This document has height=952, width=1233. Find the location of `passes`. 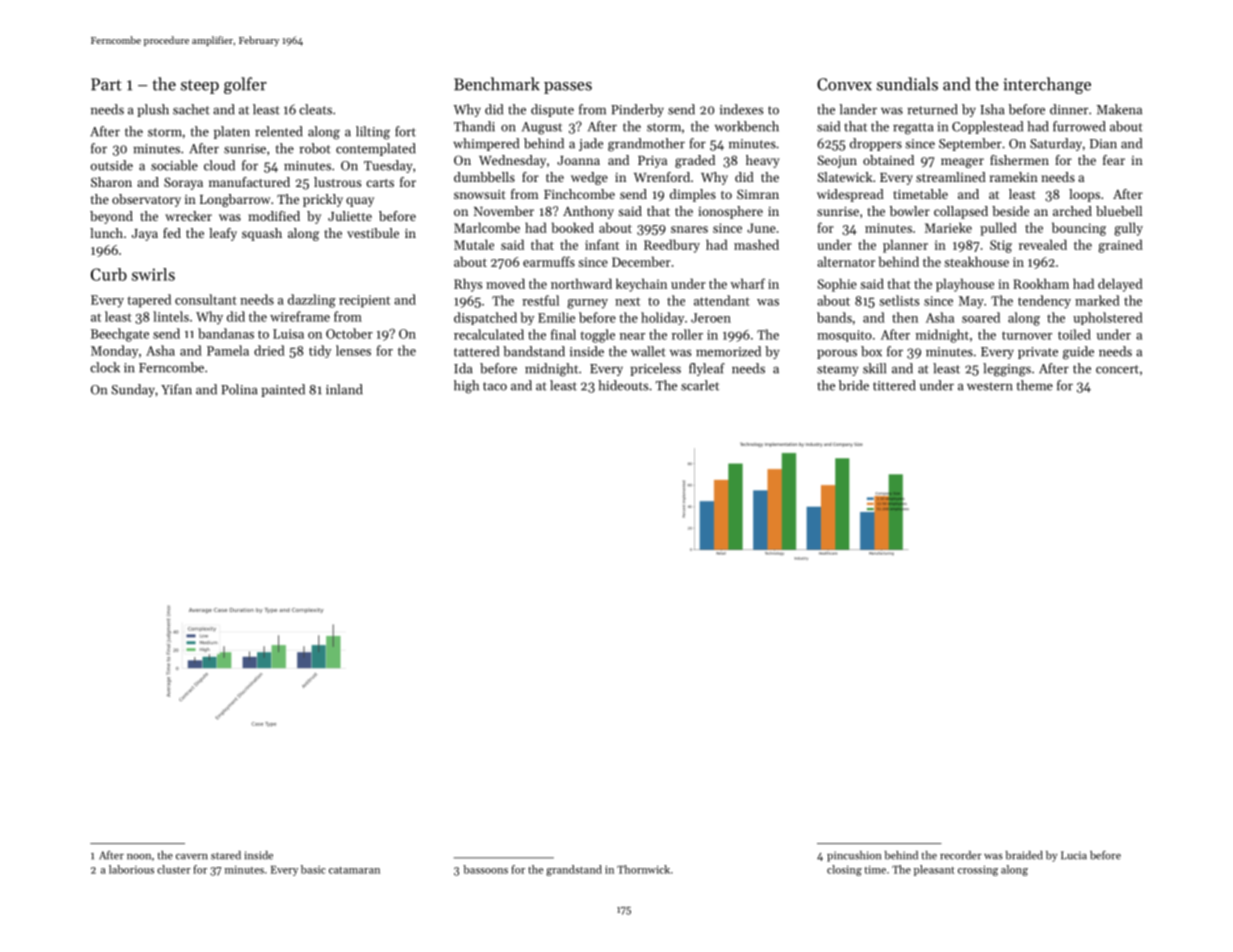

passes is located at coordinates (568, 88).
